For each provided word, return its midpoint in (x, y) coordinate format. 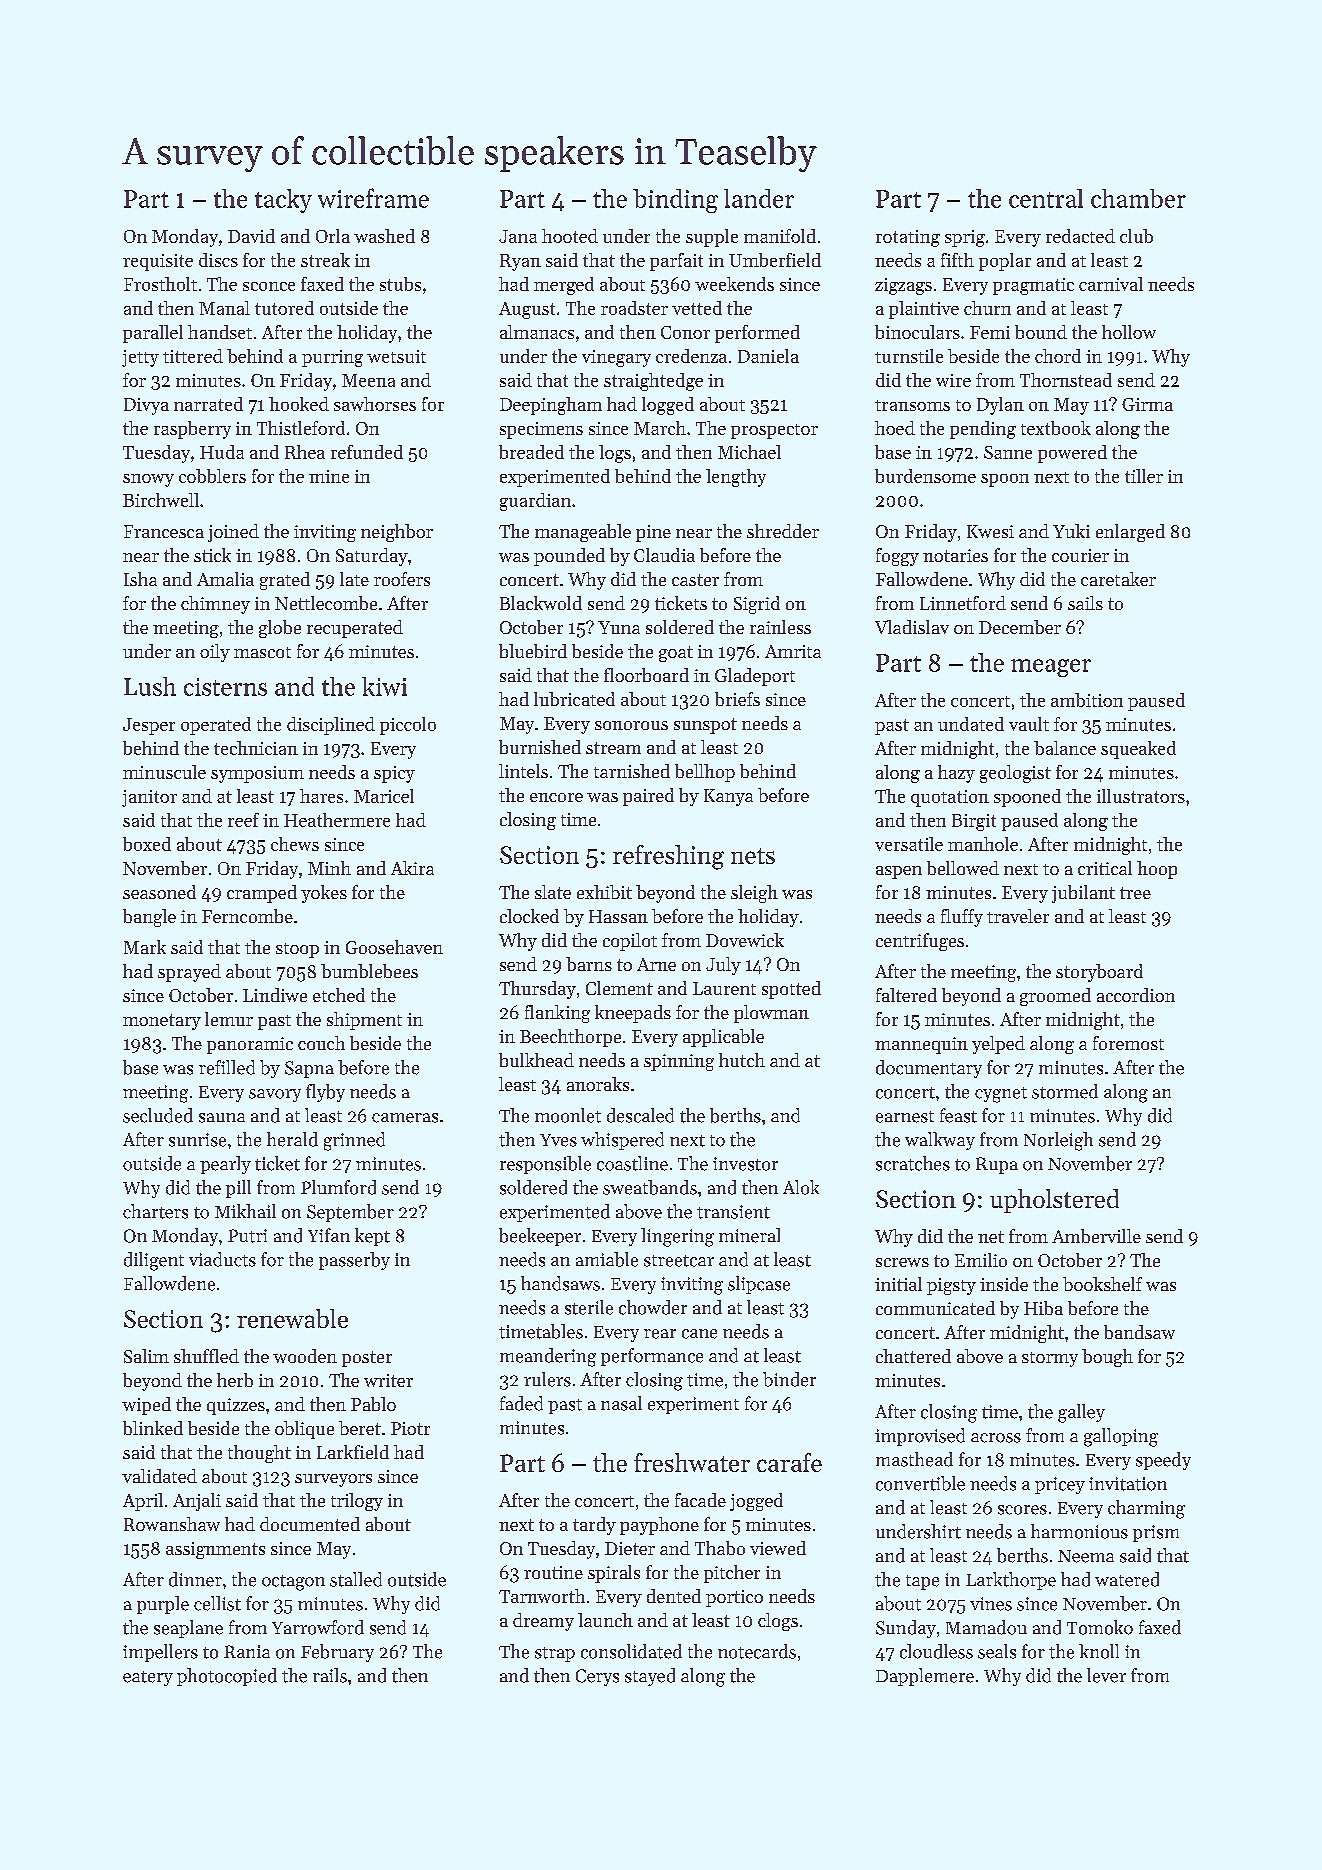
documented (310, 1524)
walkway (940, 1141)
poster (367, 1359)
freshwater (692, 1462)
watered (1127, 1579)
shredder (783, 531)
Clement (619, 988)
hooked (299, 404)
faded (521, 1403)
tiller (1144, 476)
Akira (412, 868)
